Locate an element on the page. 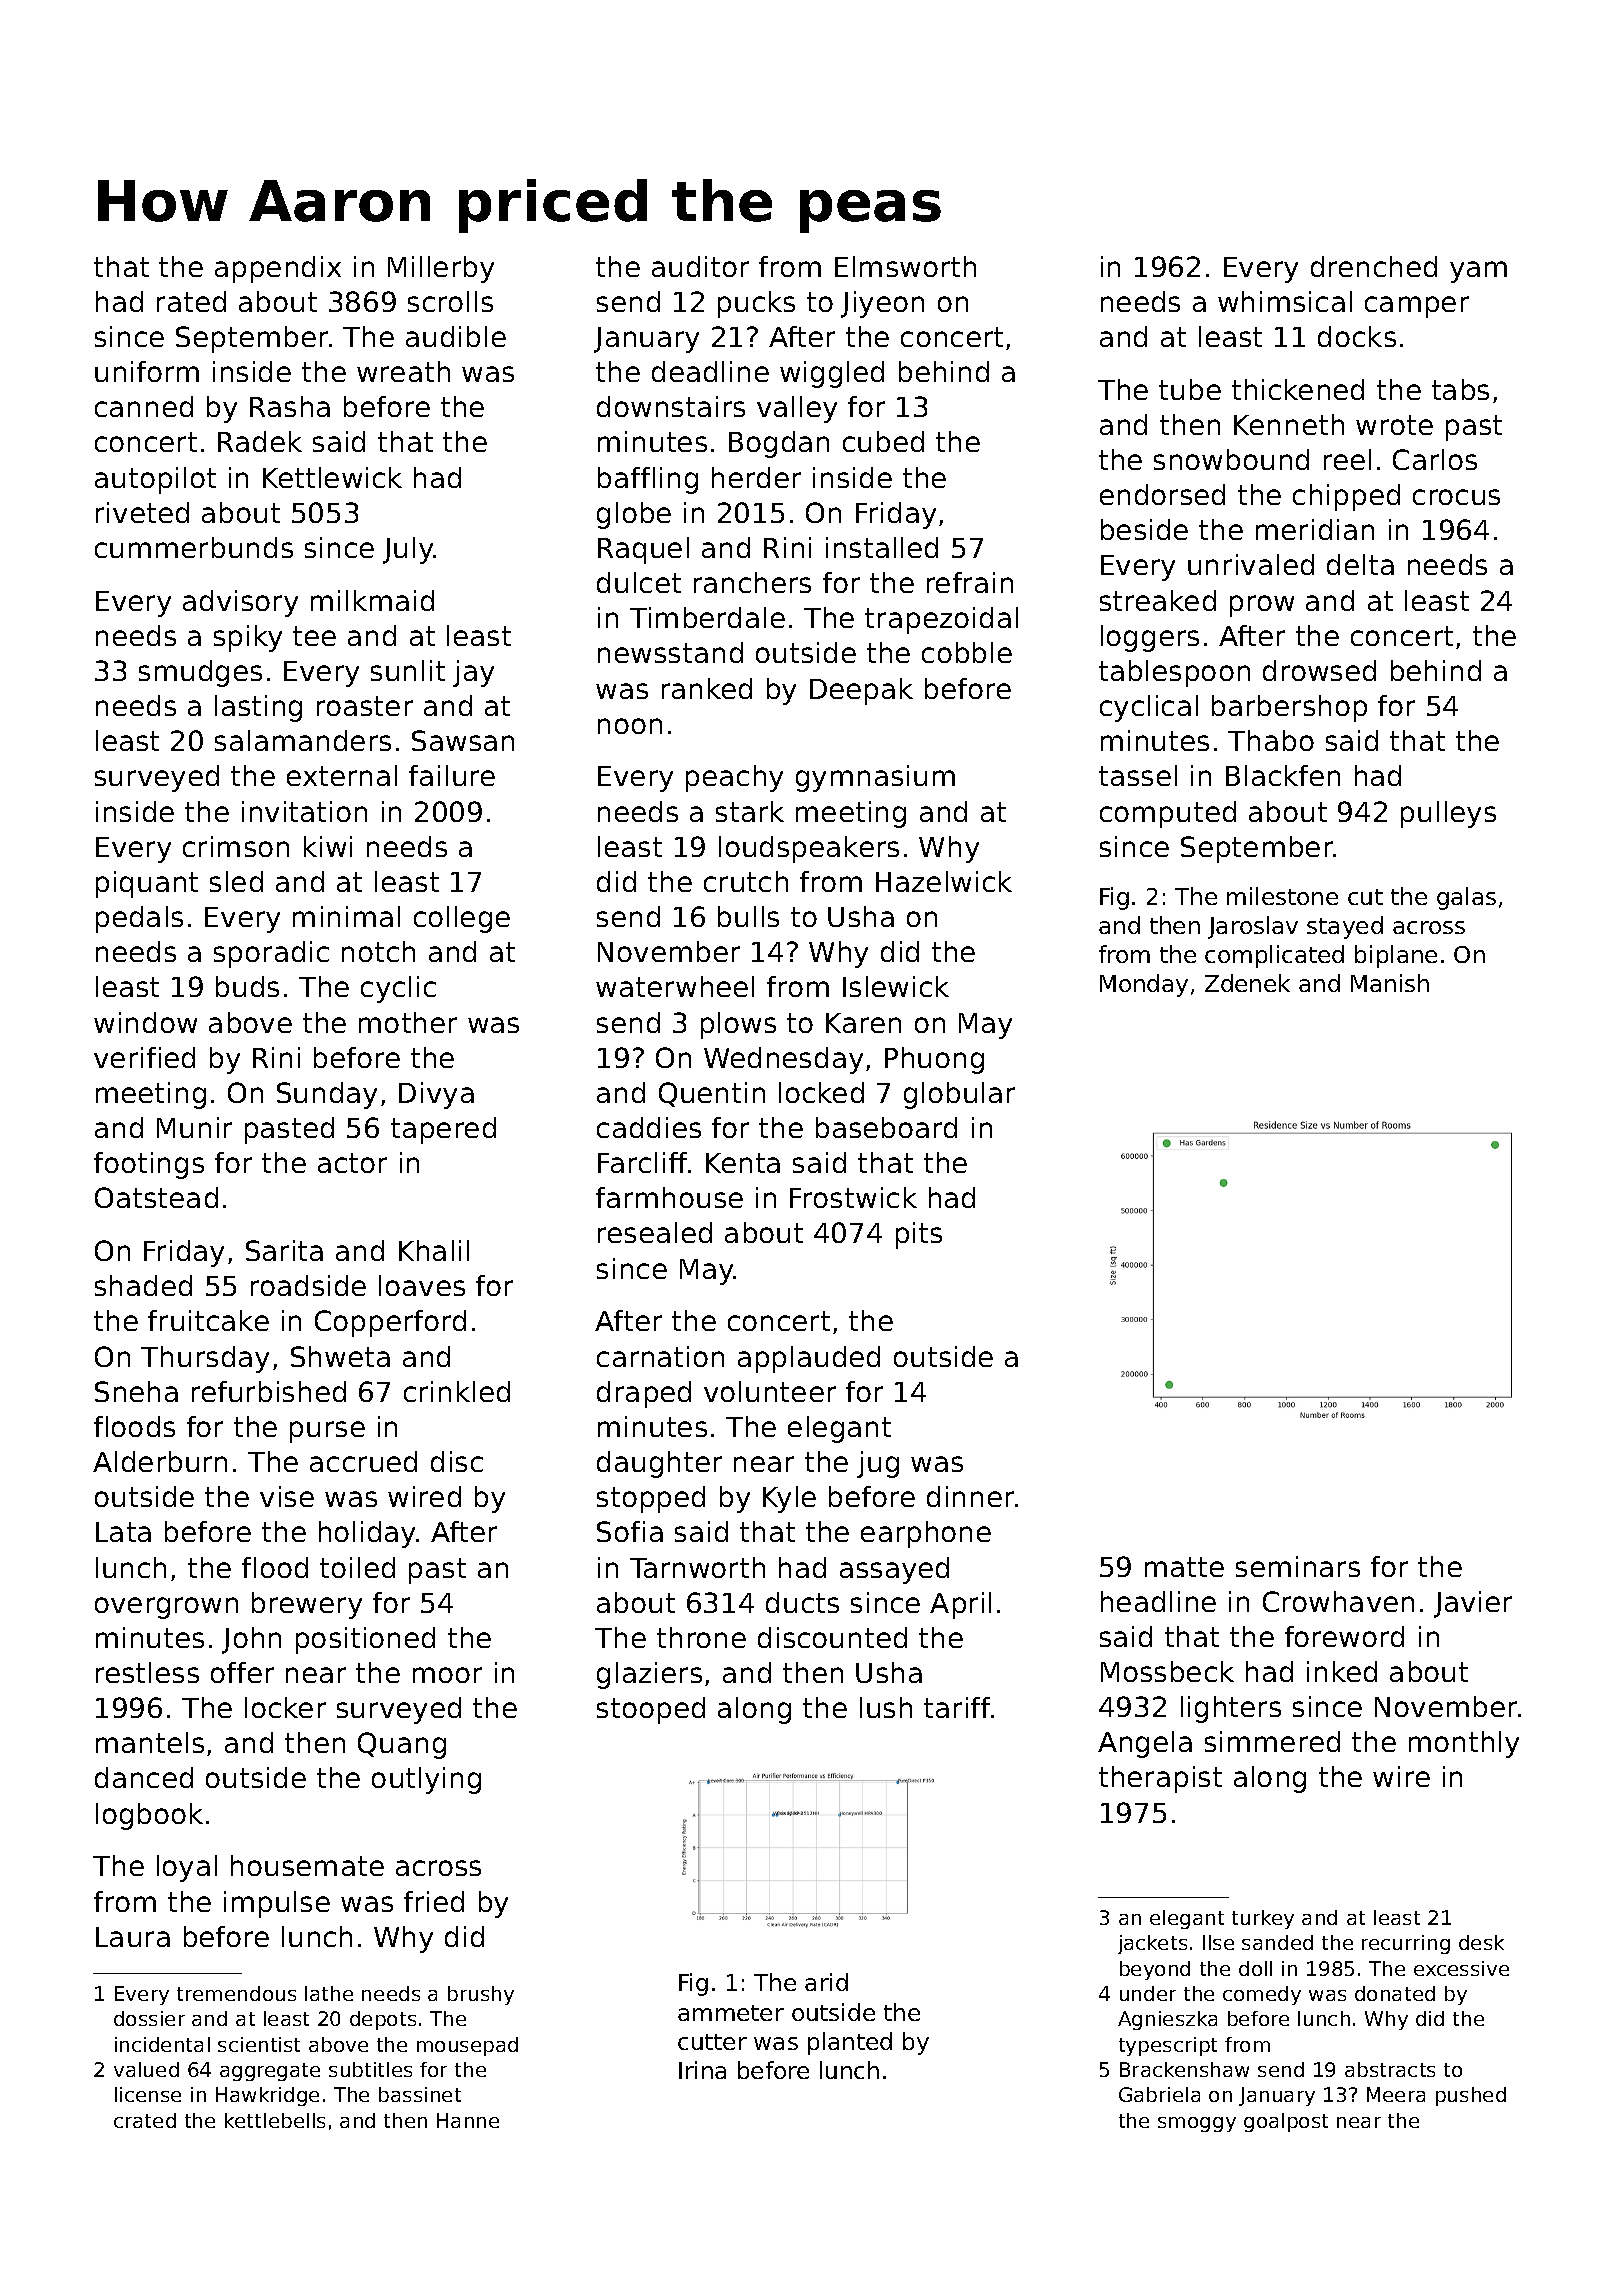 The height and width of the document is (2292, 1620). Manish is located at coordinates (1390, 983).
